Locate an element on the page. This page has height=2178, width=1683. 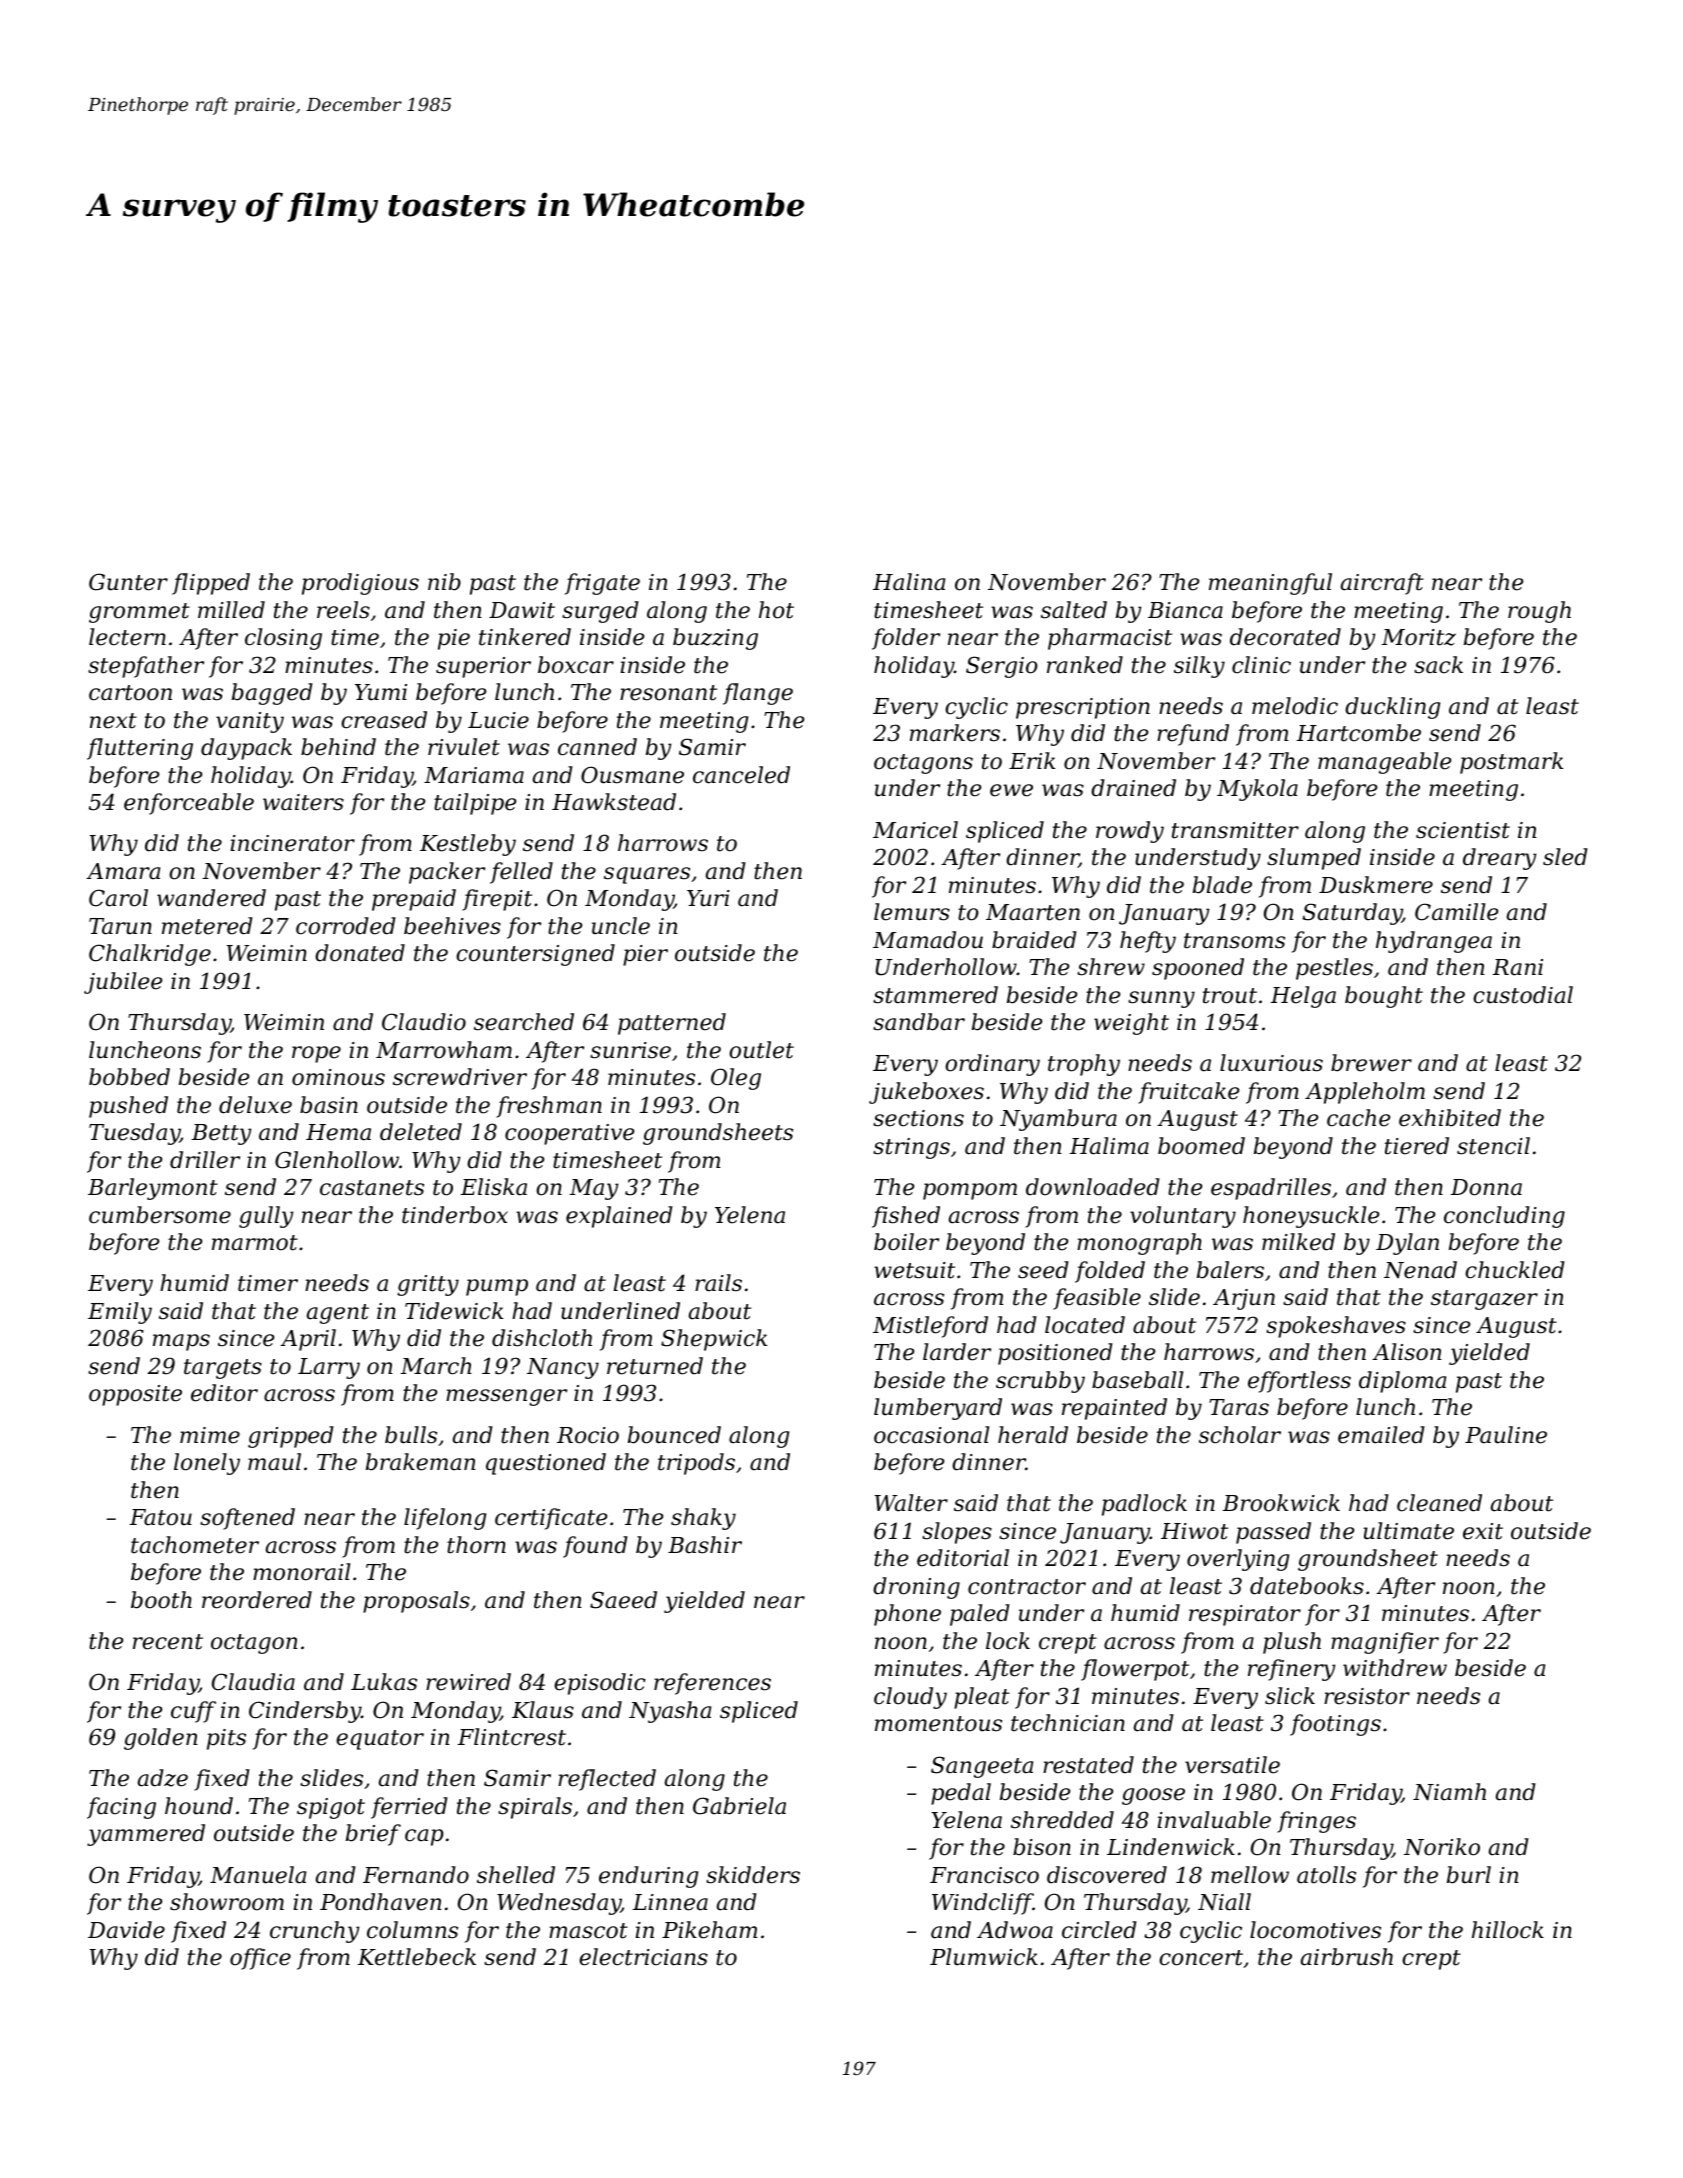
trout is located at coordinates (1230, 996).
